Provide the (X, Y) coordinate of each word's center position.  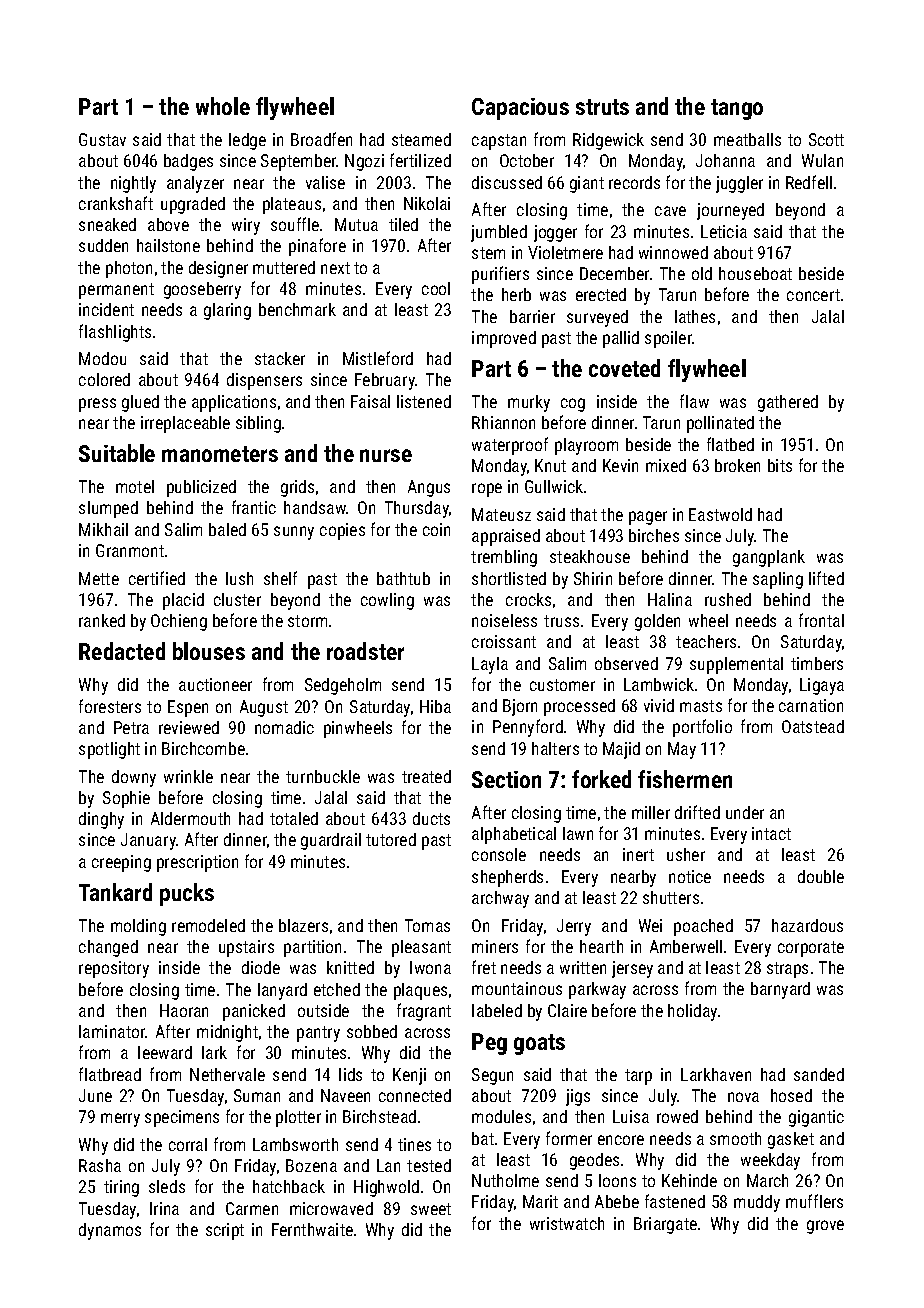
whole (223, 106)
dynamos (110, 1231)
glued (140, 403)
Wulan (822, 160)
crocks (528, 599)
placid (183, 601)
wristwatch (567, 1223)
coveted (624, 368)
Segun (492, 1076)
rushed (728, 599)
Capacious (520, 109)
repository (114, 969)
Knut (550, 465)
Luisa (631, 1116)
